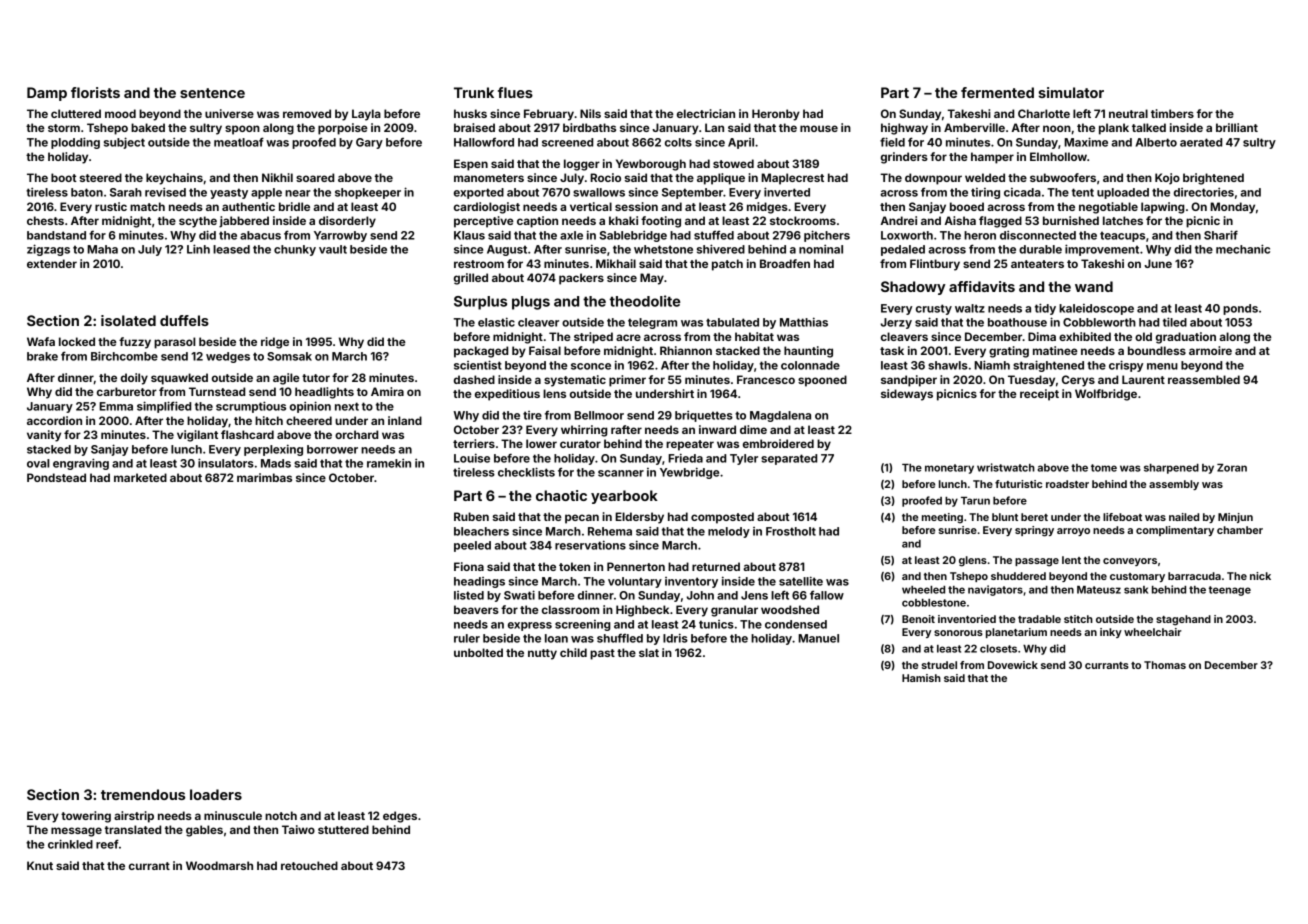 Image resolution: width=1308 pixels, height=924 pixels. Describe the element at coordinates (1183, 620) in the screenshot. I see `stagehand` at that location.
